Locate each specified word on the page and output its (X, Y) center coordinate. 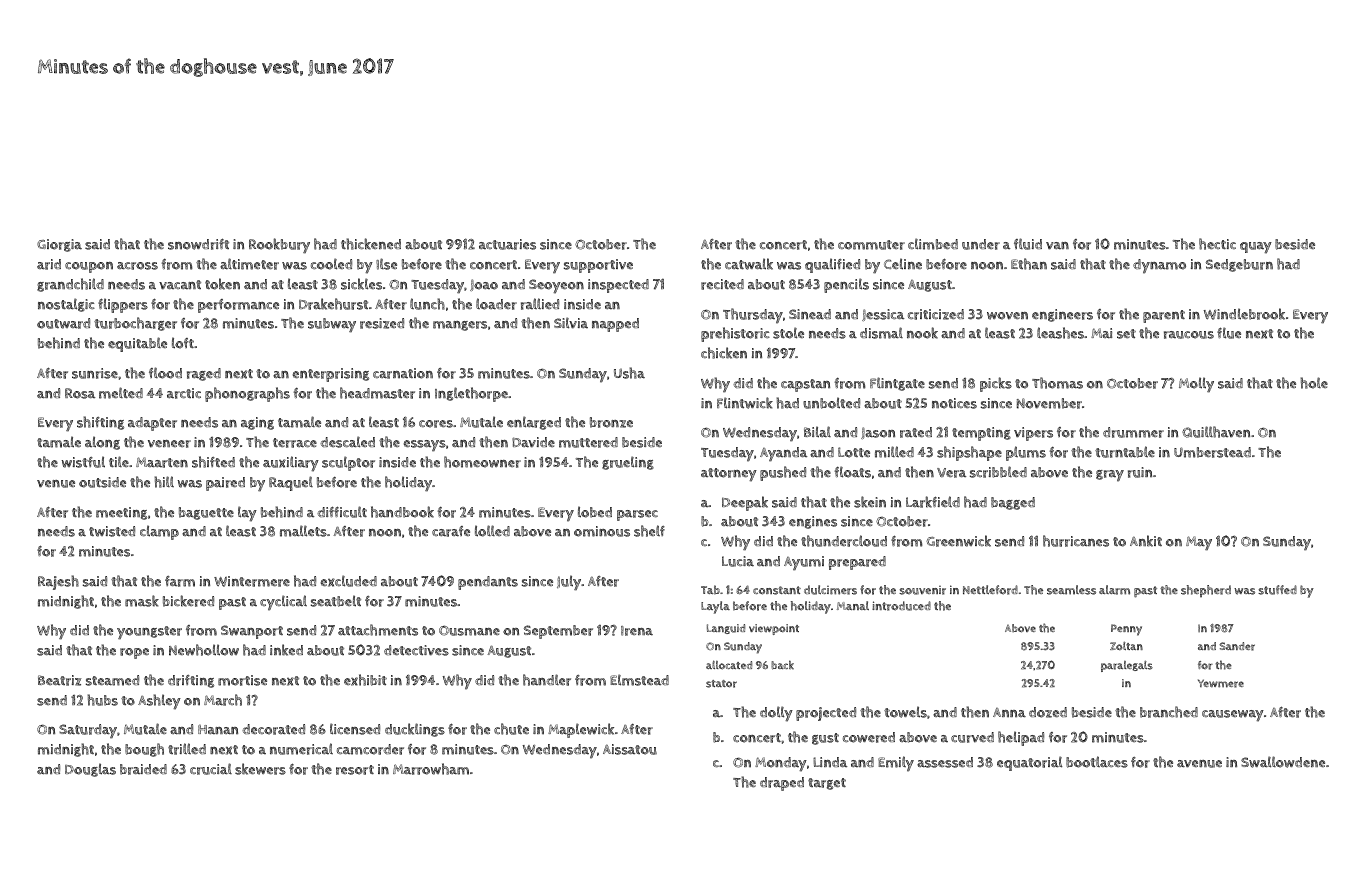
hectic (1217, 244)
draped (782, 784)
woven (1007, 316)
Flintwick (745, 403)
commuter (871, 245)
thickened (371, 244)
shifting (100, 423)
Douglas (90, 770)
